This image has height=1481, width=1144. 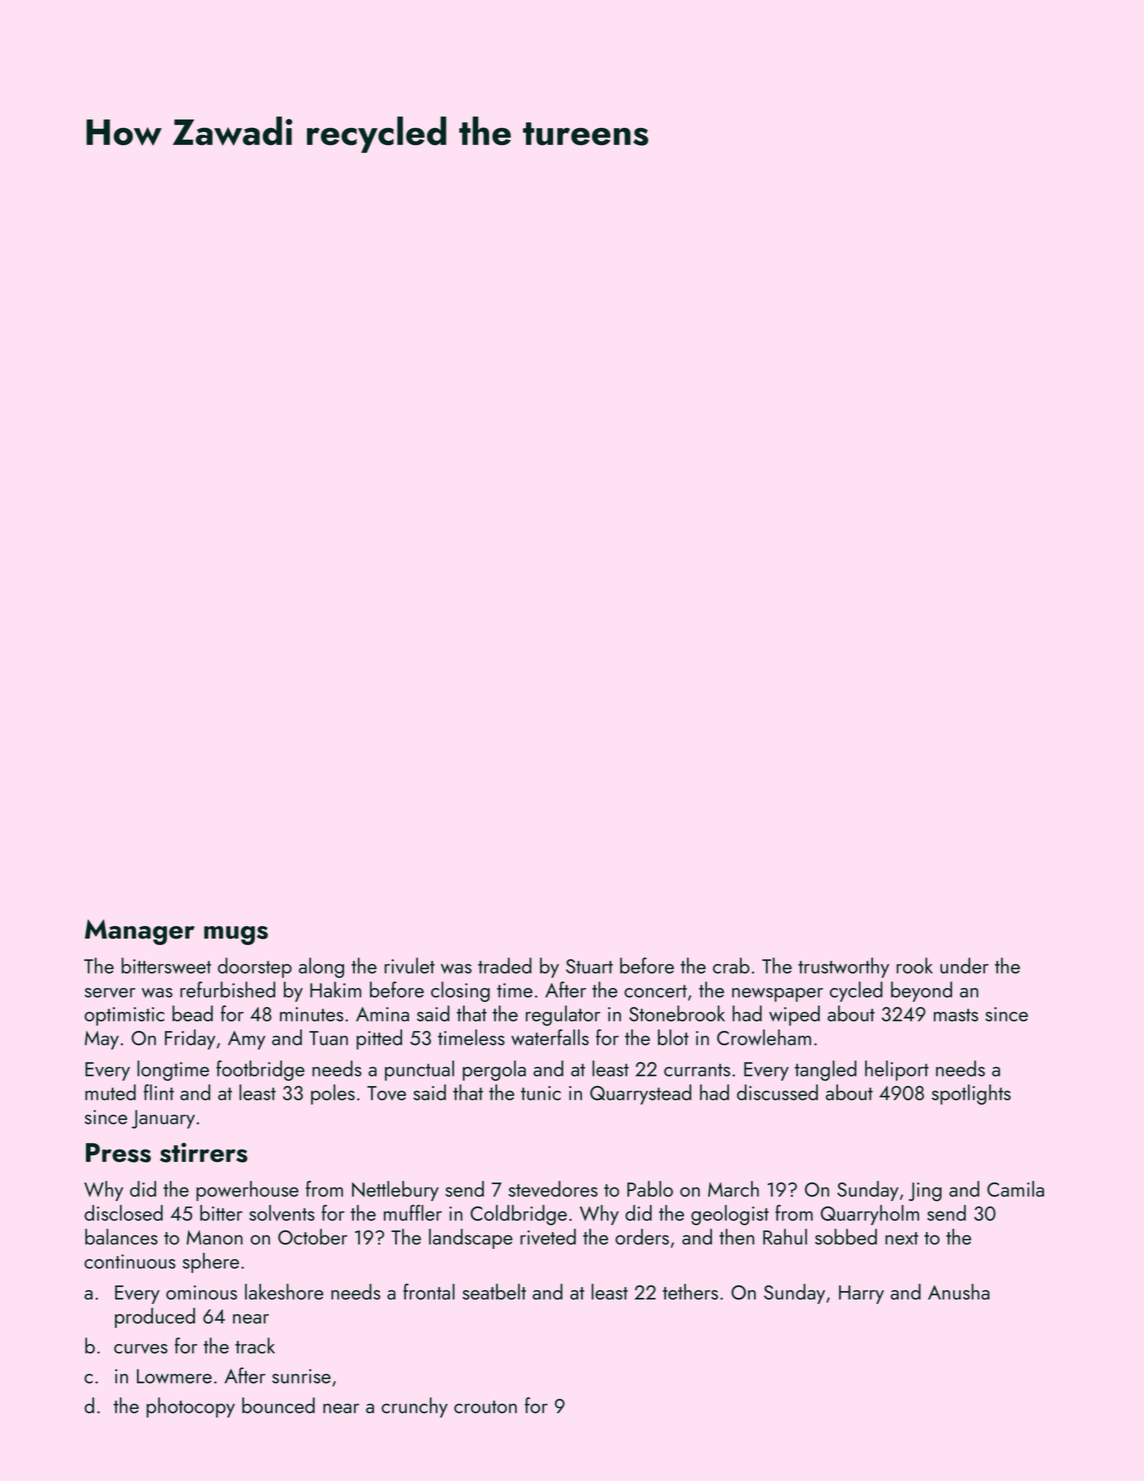 What do you see at coordinates (247, 1191) in the image?
I see `powerhouse` at bounding box center [247, 1191].
